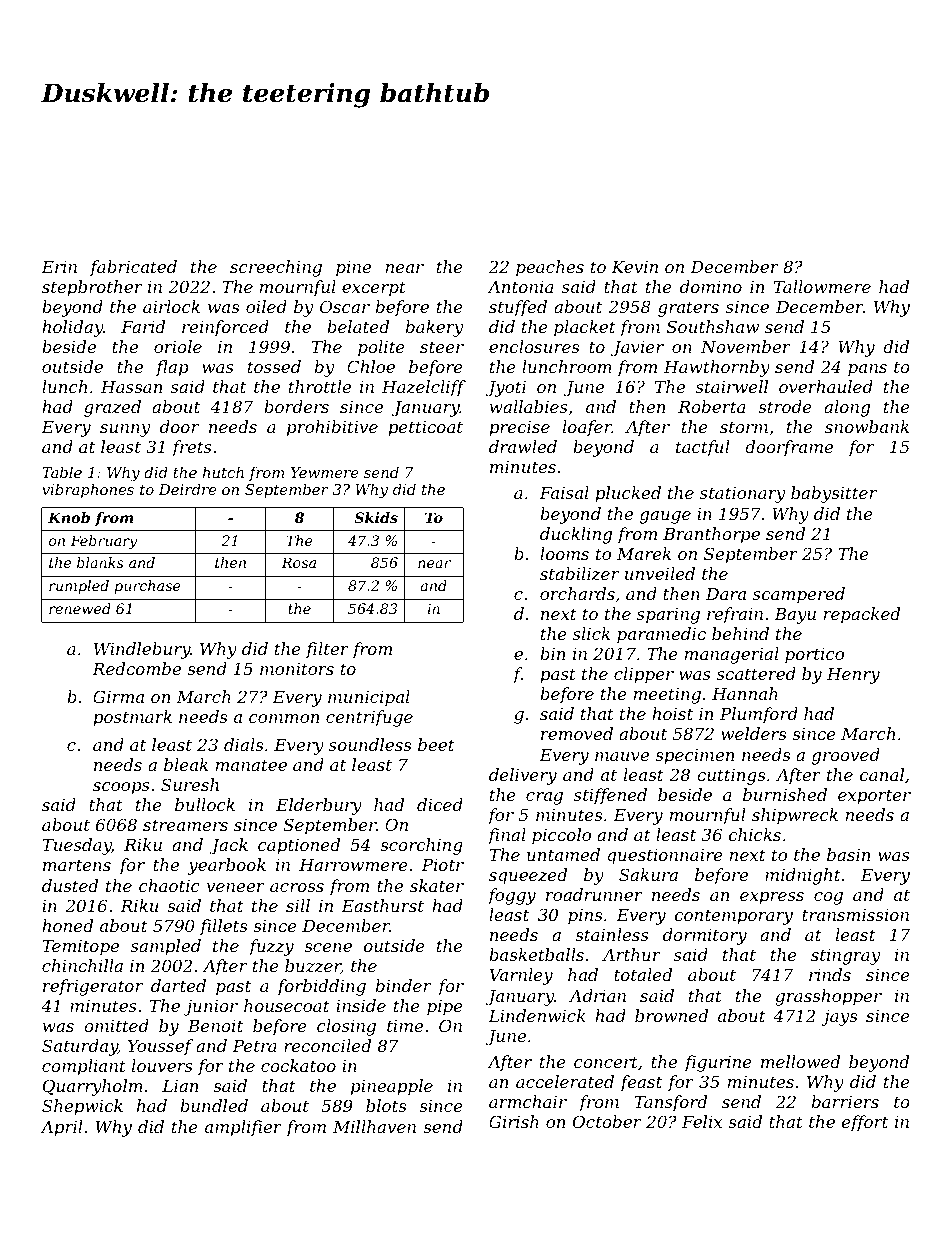 This screenshot has width=952, height=1233. I want to click on strode, so click(785, 406).
